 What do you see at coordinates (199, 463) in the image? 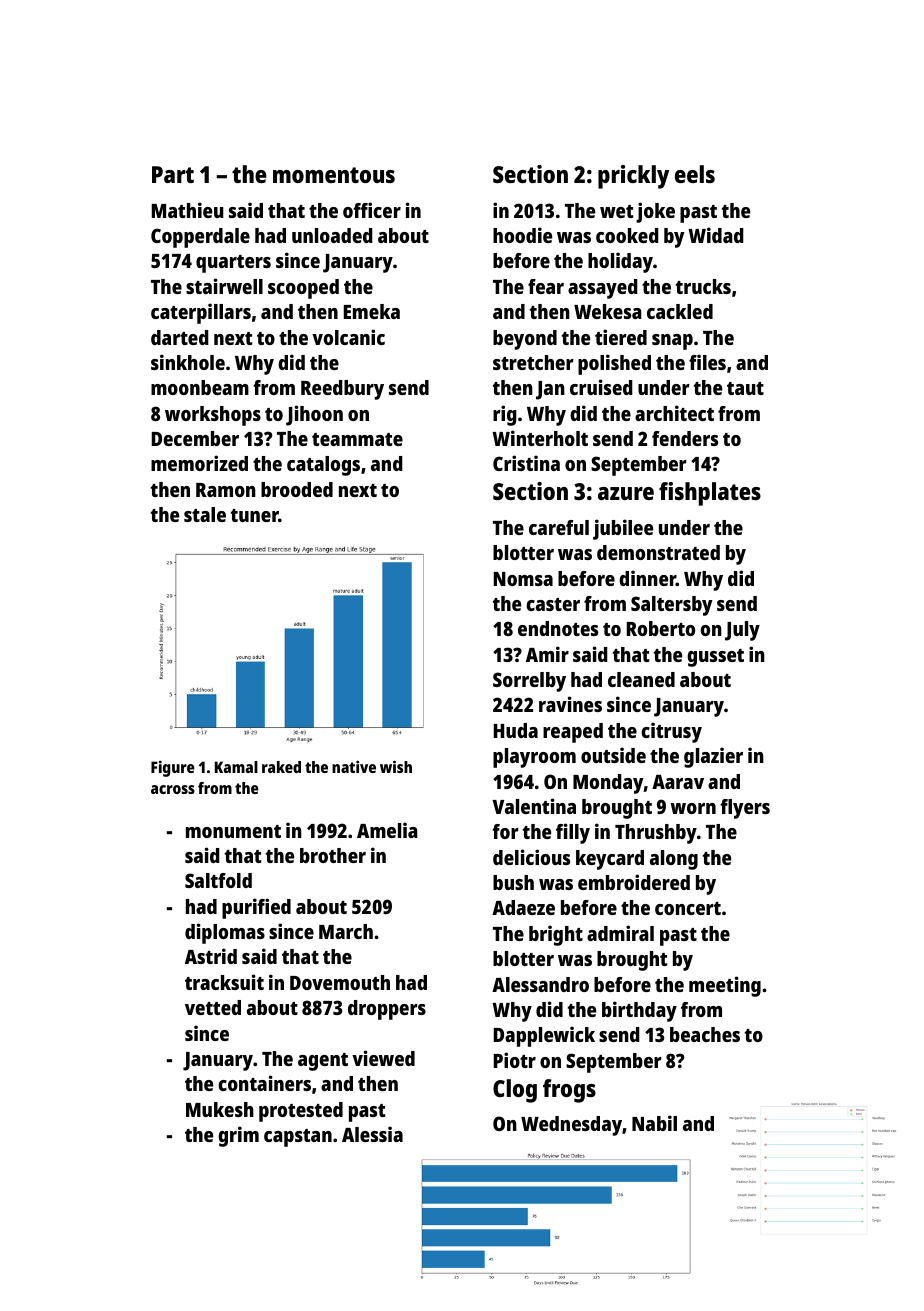
I see `memorized` at bounding box center [199, 463].
